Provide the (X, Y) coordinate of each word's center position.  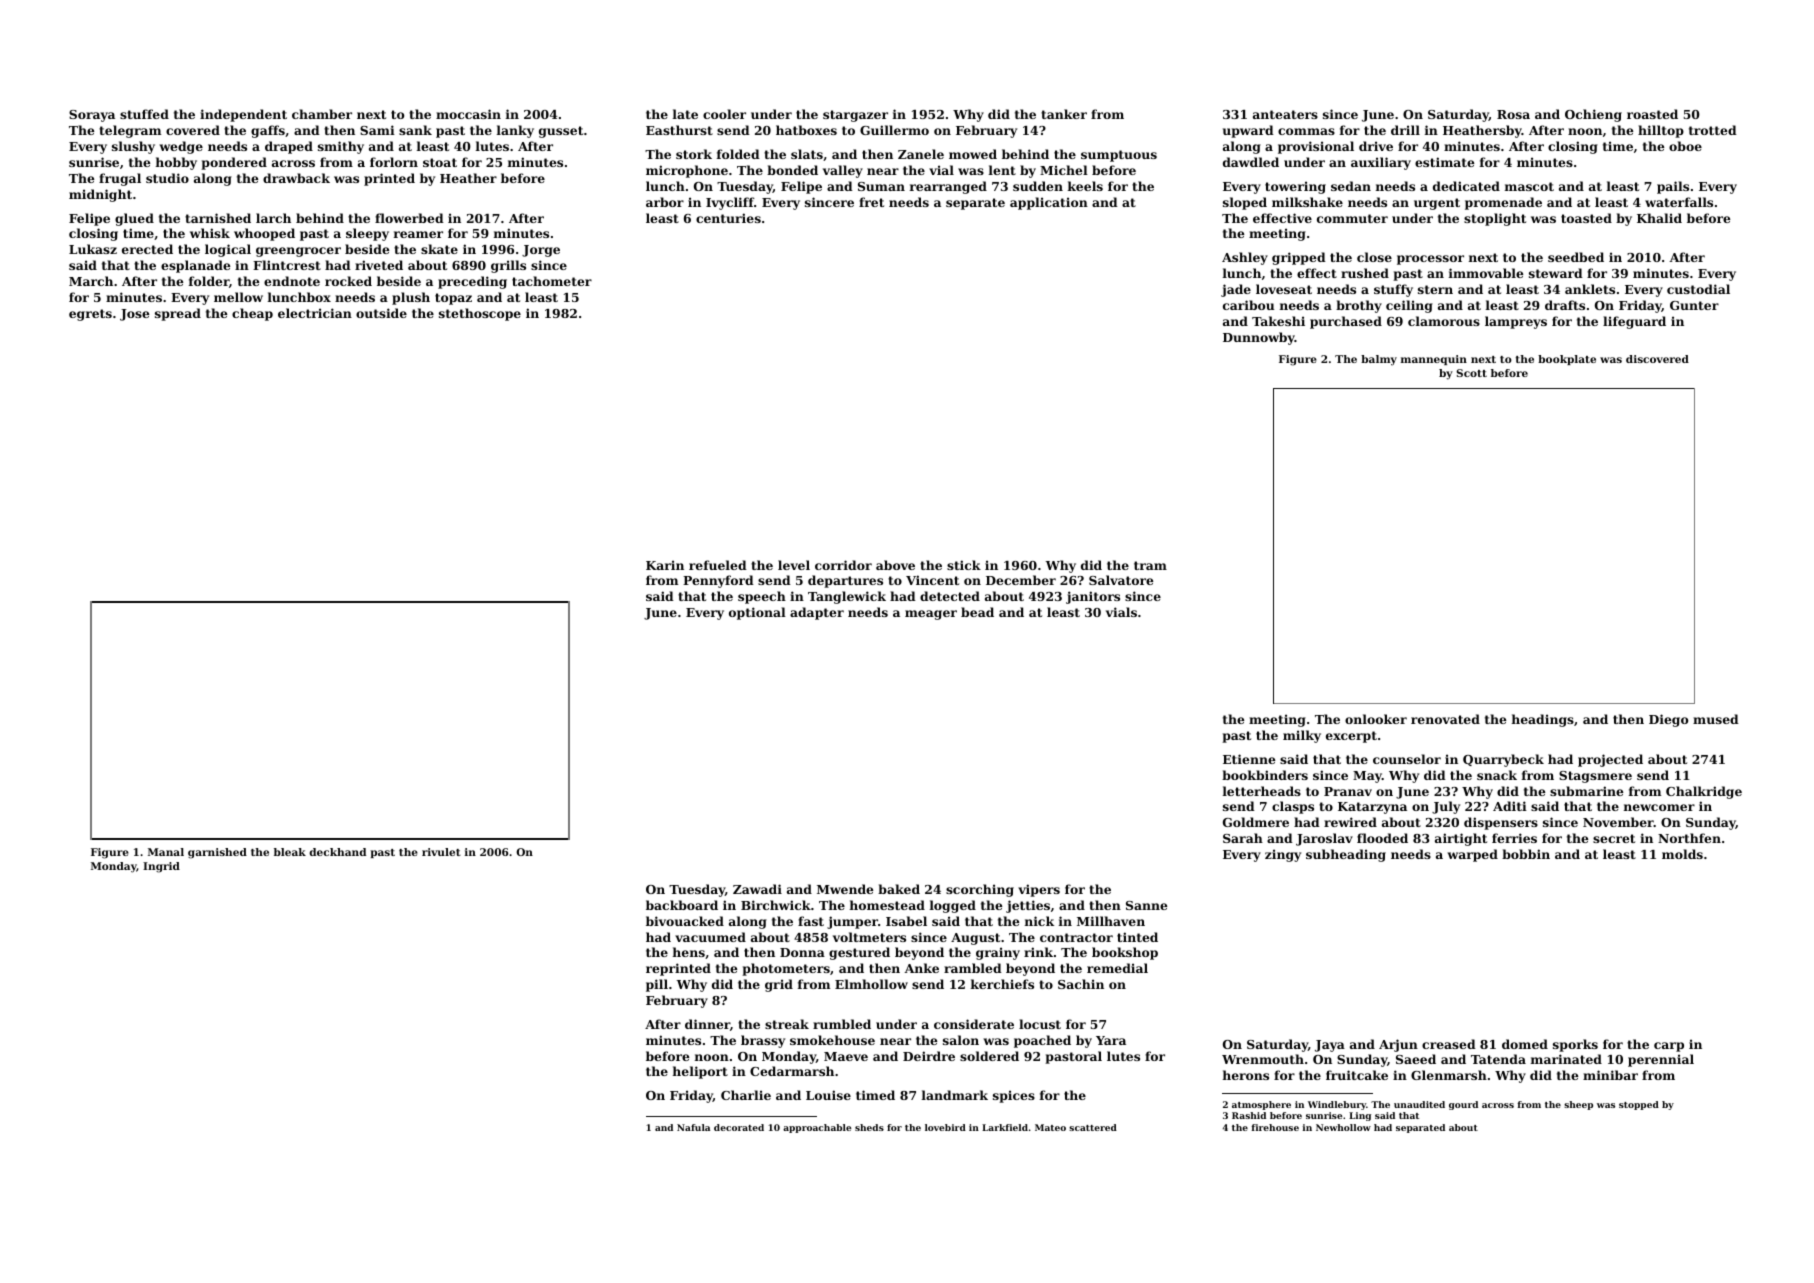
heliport (700, 1072)
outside (381, 313)
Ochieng (1593, 115)
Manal (166, 852)
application (1049, 203)
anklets (1590, 289)
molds (1682, 854)
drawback (296, 178)
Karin (665, 565)
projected (1610, 760)
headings (1543, 720)
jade (1236, 290)
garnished (217, 853)
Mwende (845, 889)
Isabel (906, 921)
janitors (1093, 597)
